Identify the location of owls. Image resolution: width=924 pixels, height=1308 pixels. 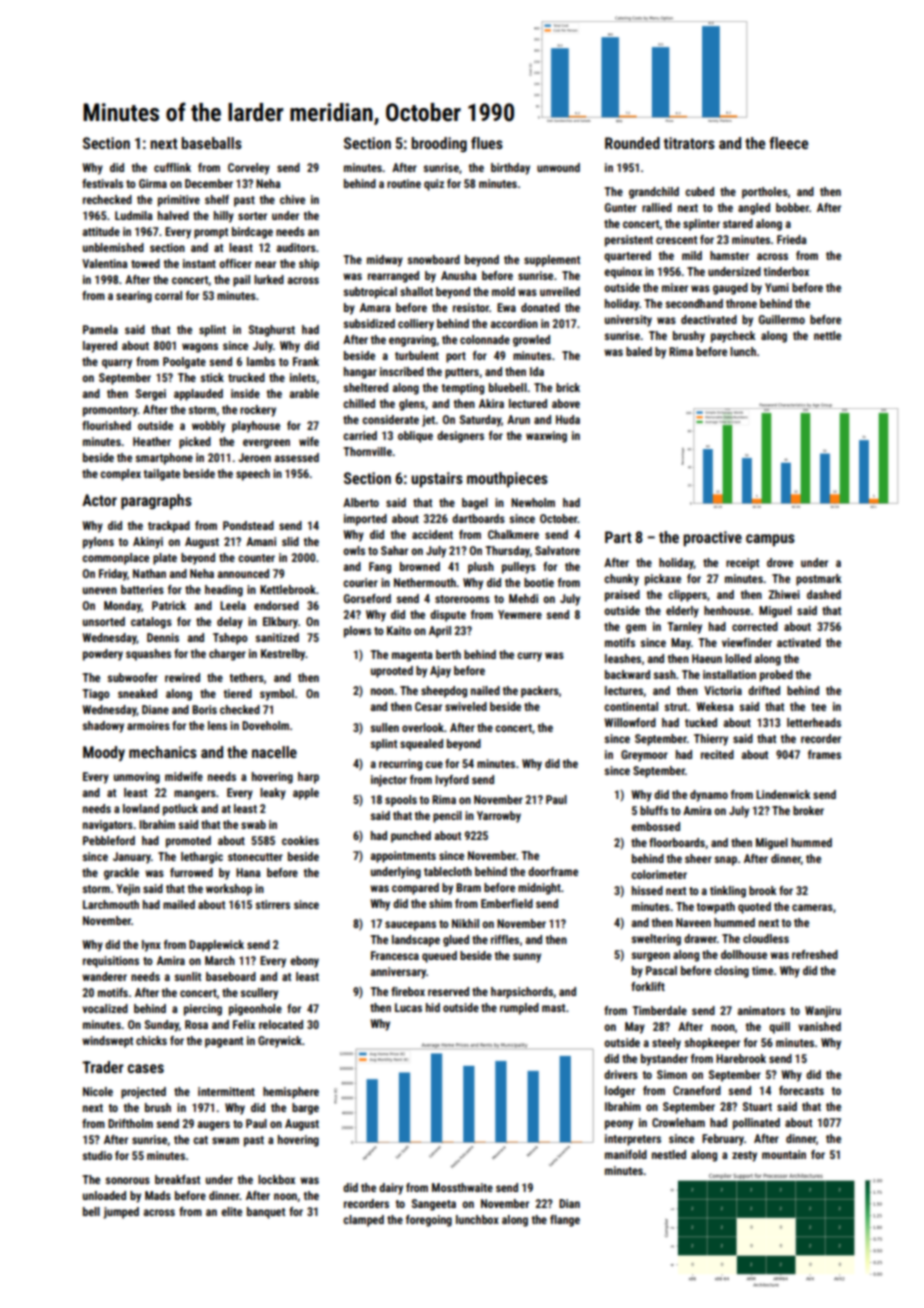
(354, 550).
